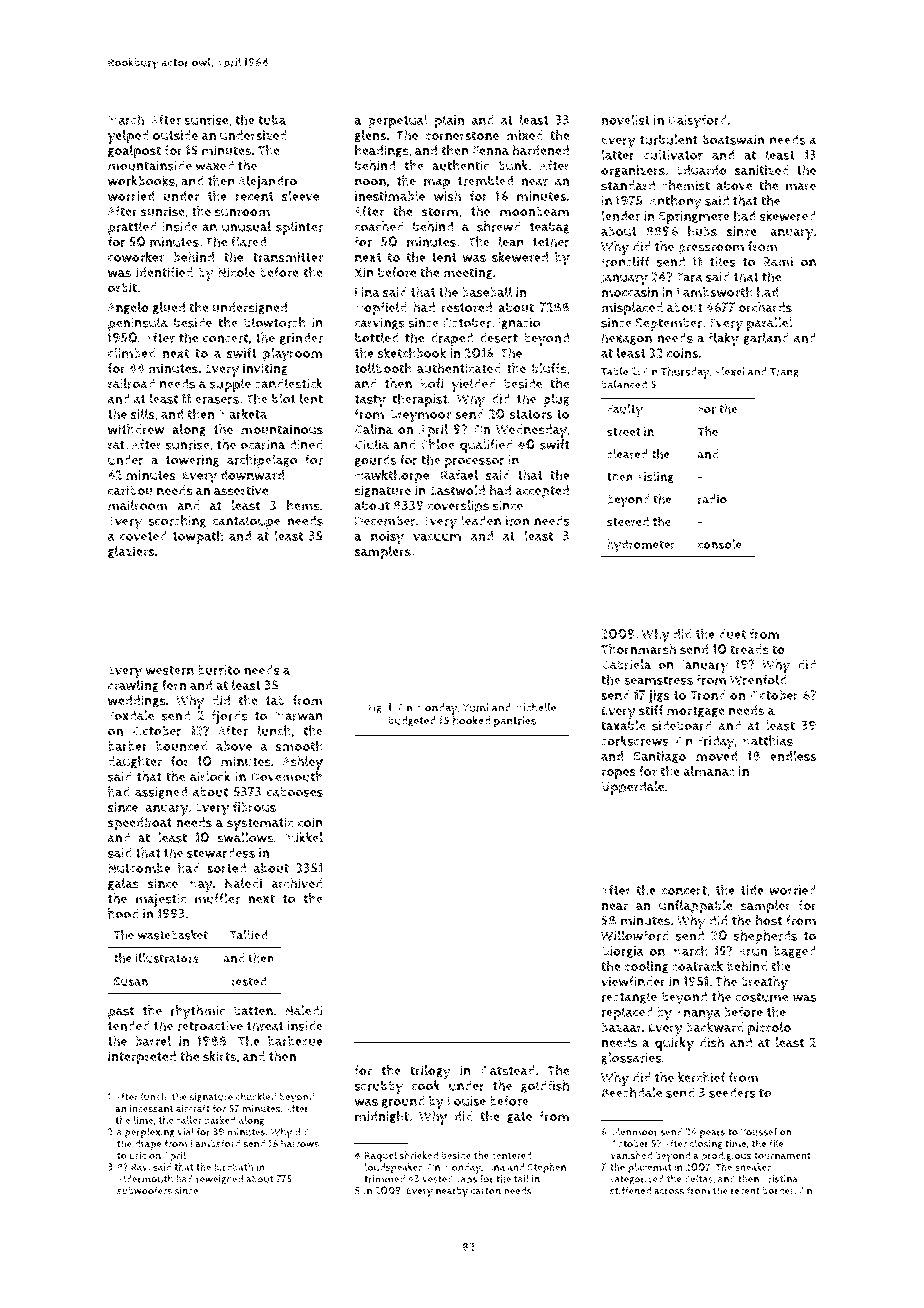  Describe the element at coordinates (437, 537) in the screenshot. I see `vacuum` at that location.
